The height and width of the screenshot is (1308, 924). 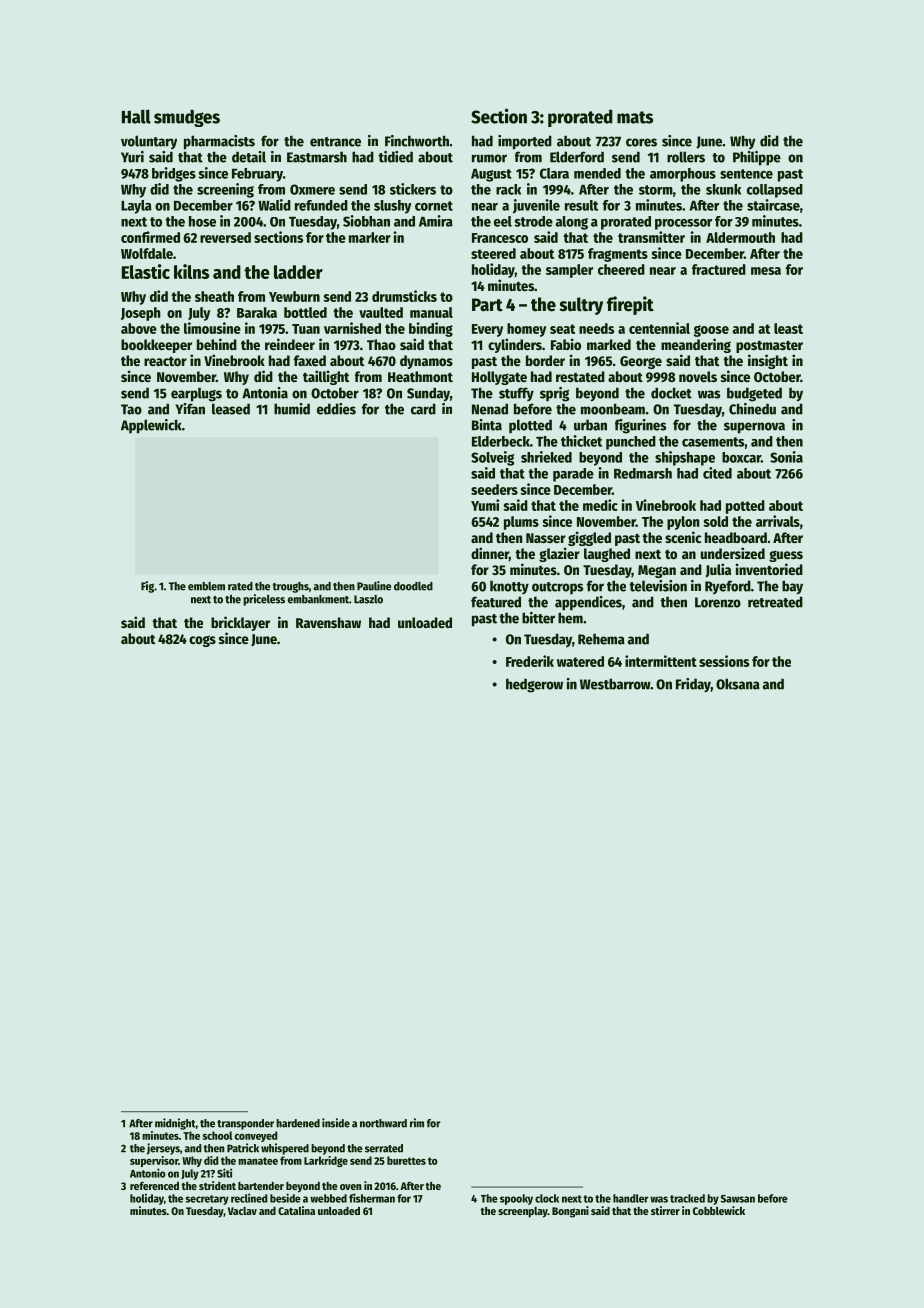 I want to click on referenced, so click(x=154, y=1185).
